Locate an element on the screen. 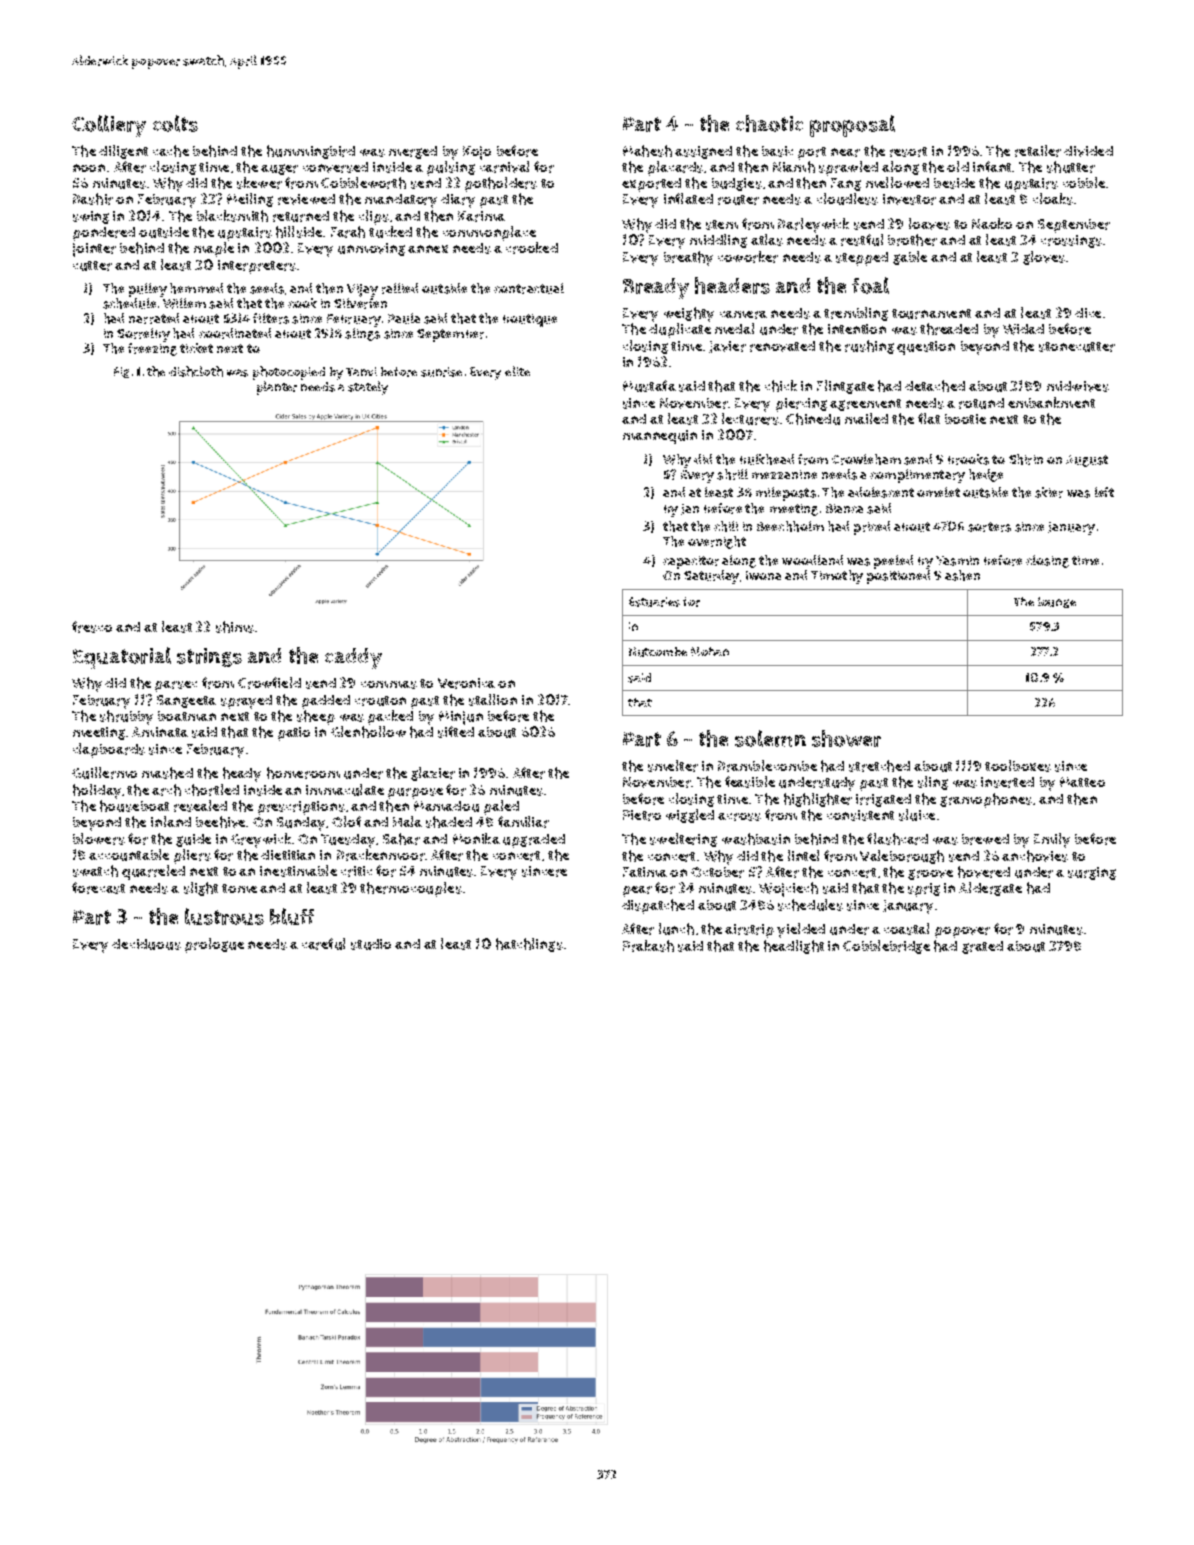 The image size is (1194, 1545). sorters is located at coordinates (989, 527).
